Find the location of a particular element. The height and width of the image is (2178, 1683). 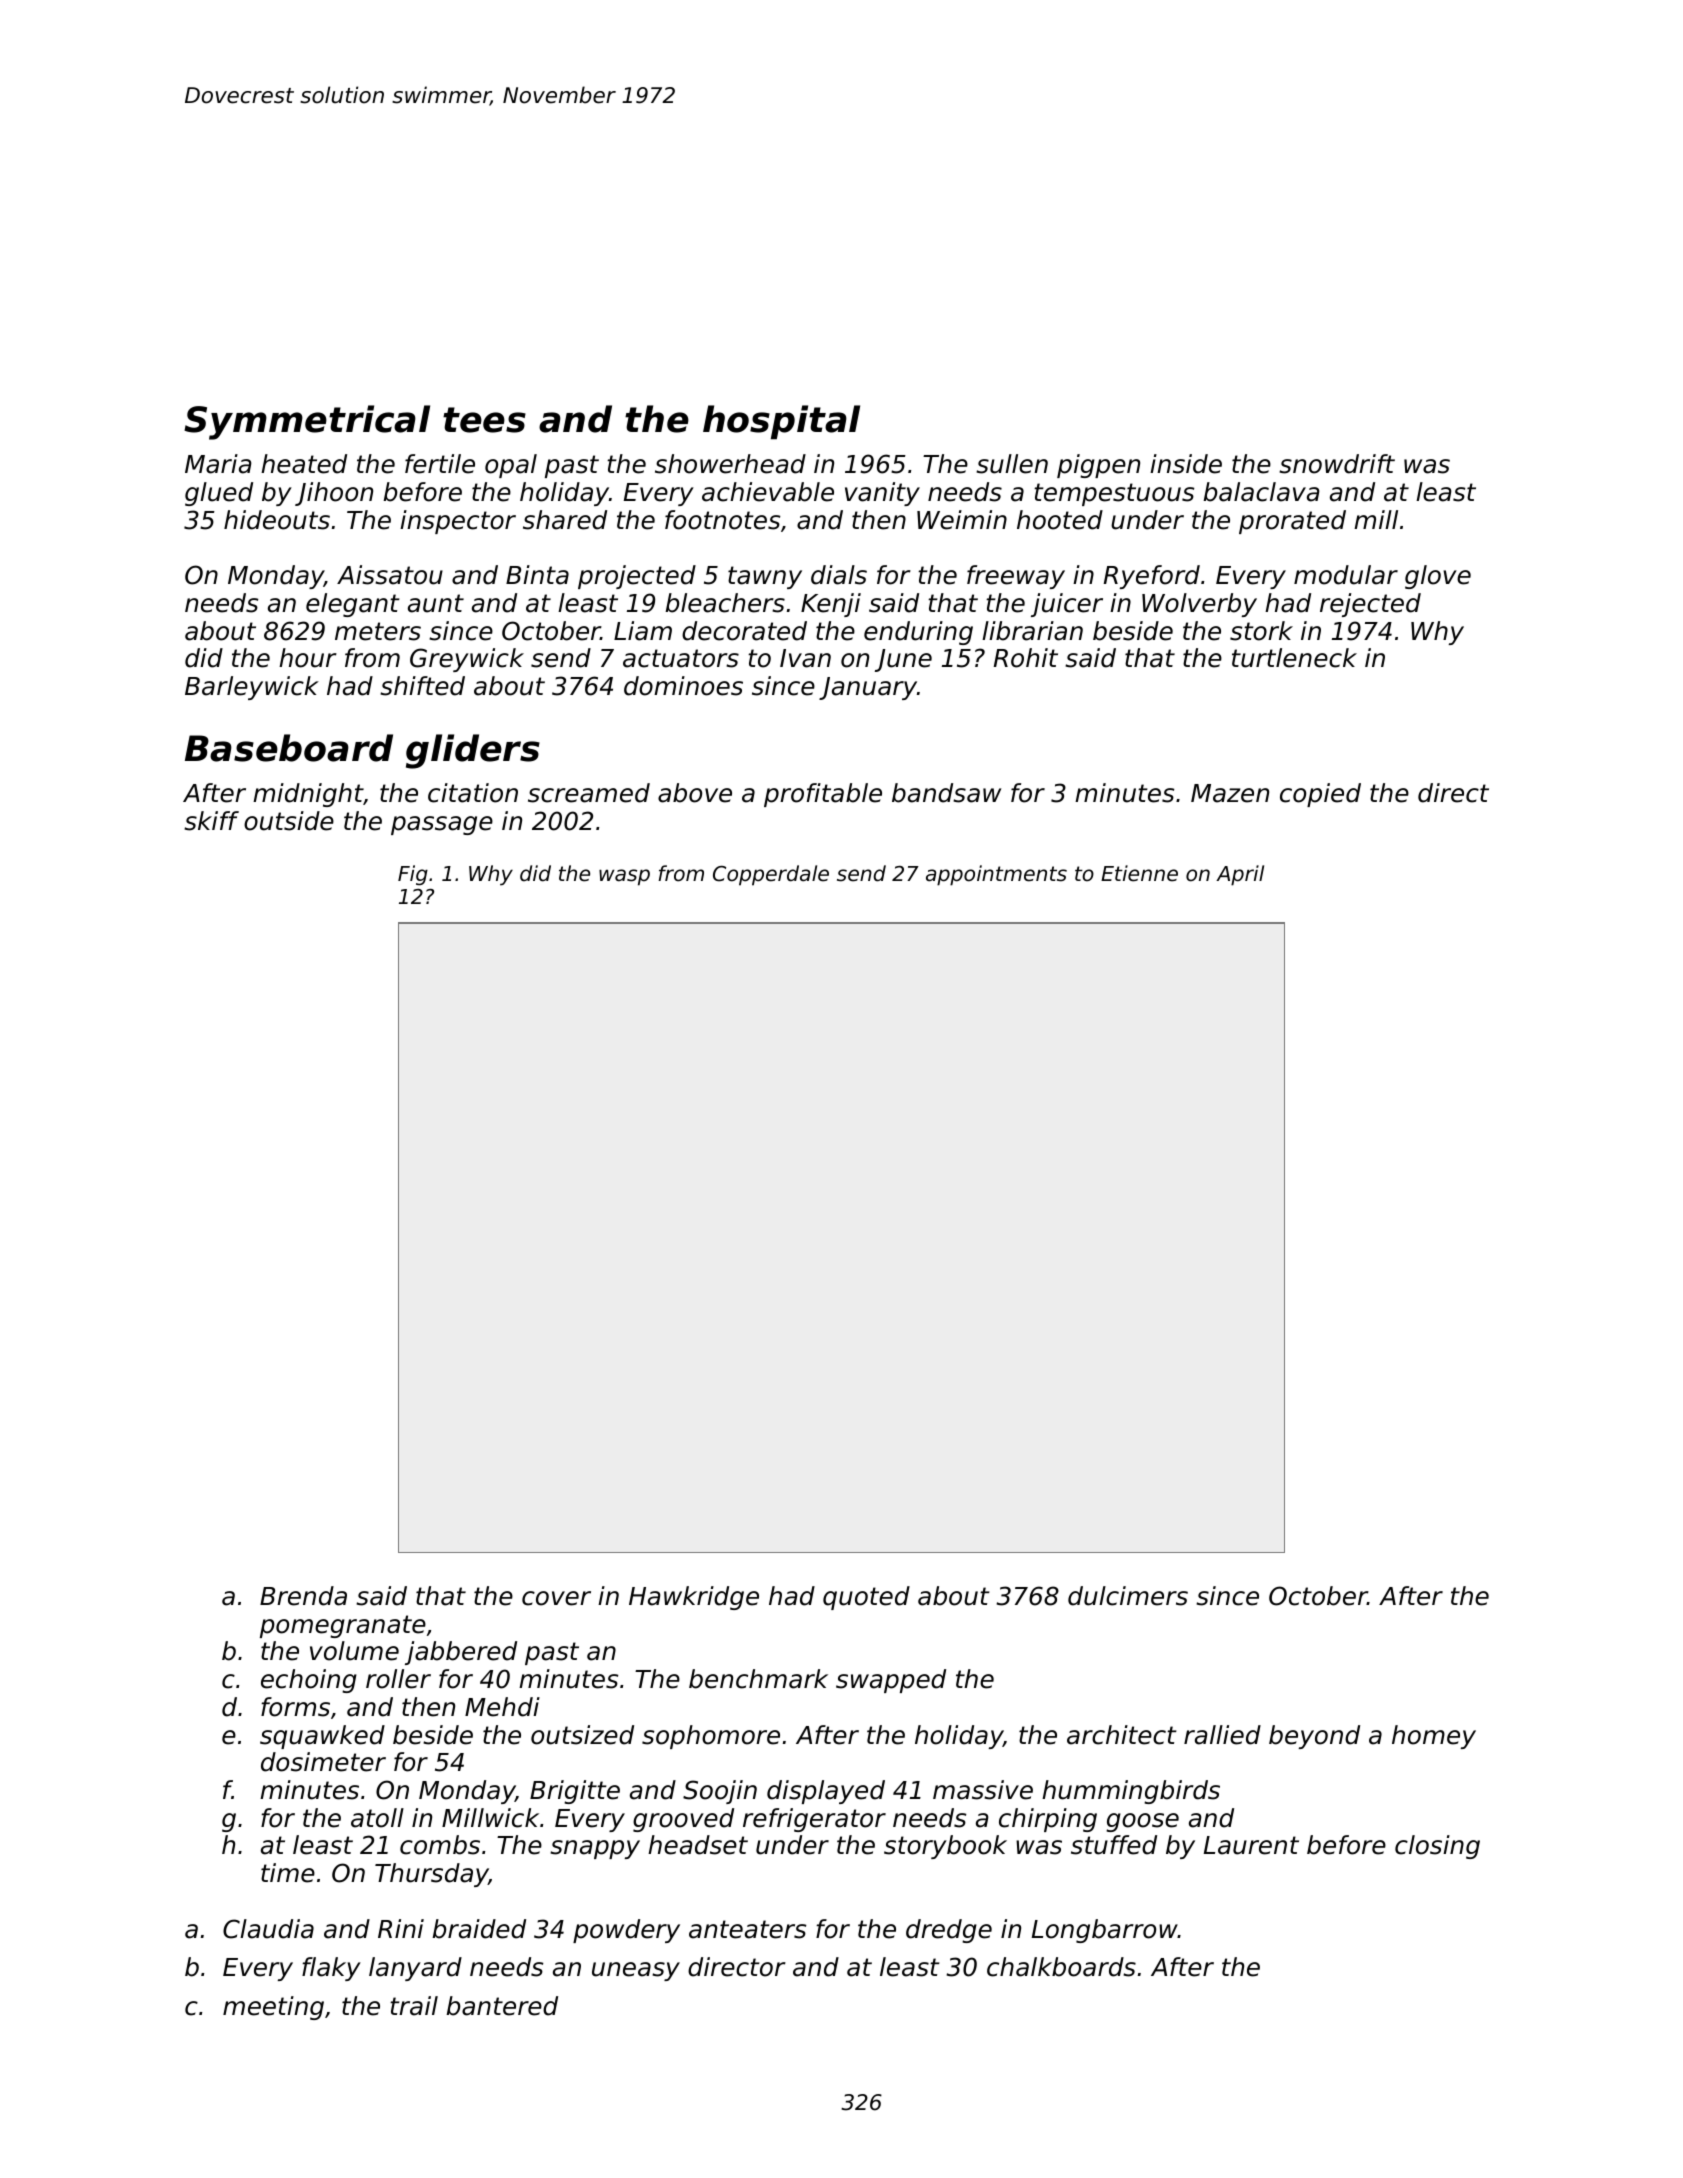

inside is located at coordinates (1186, 464).
